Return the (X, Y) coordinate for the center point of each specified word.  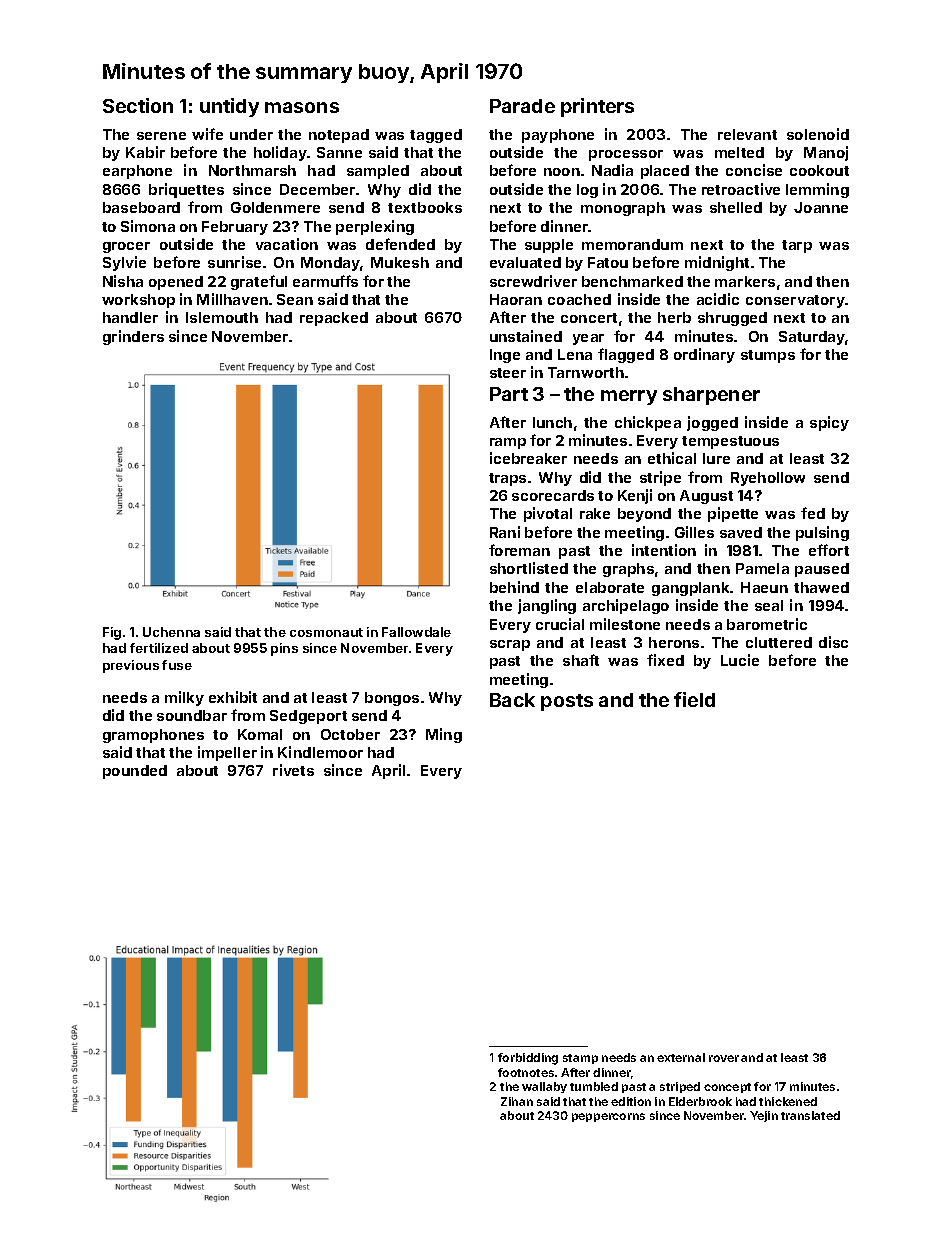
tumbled (594, 1086)
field (694, 699)
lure (716, 458)
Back (512, 700)
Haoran (516, 299)
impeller (227, 753)
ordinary (704, 355)
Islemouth (222, 317)
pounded (135, 772)
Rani (505, 532)
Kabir (145, 152)
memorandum (632, 244)
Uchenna (171, 632)
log (587, 191)
